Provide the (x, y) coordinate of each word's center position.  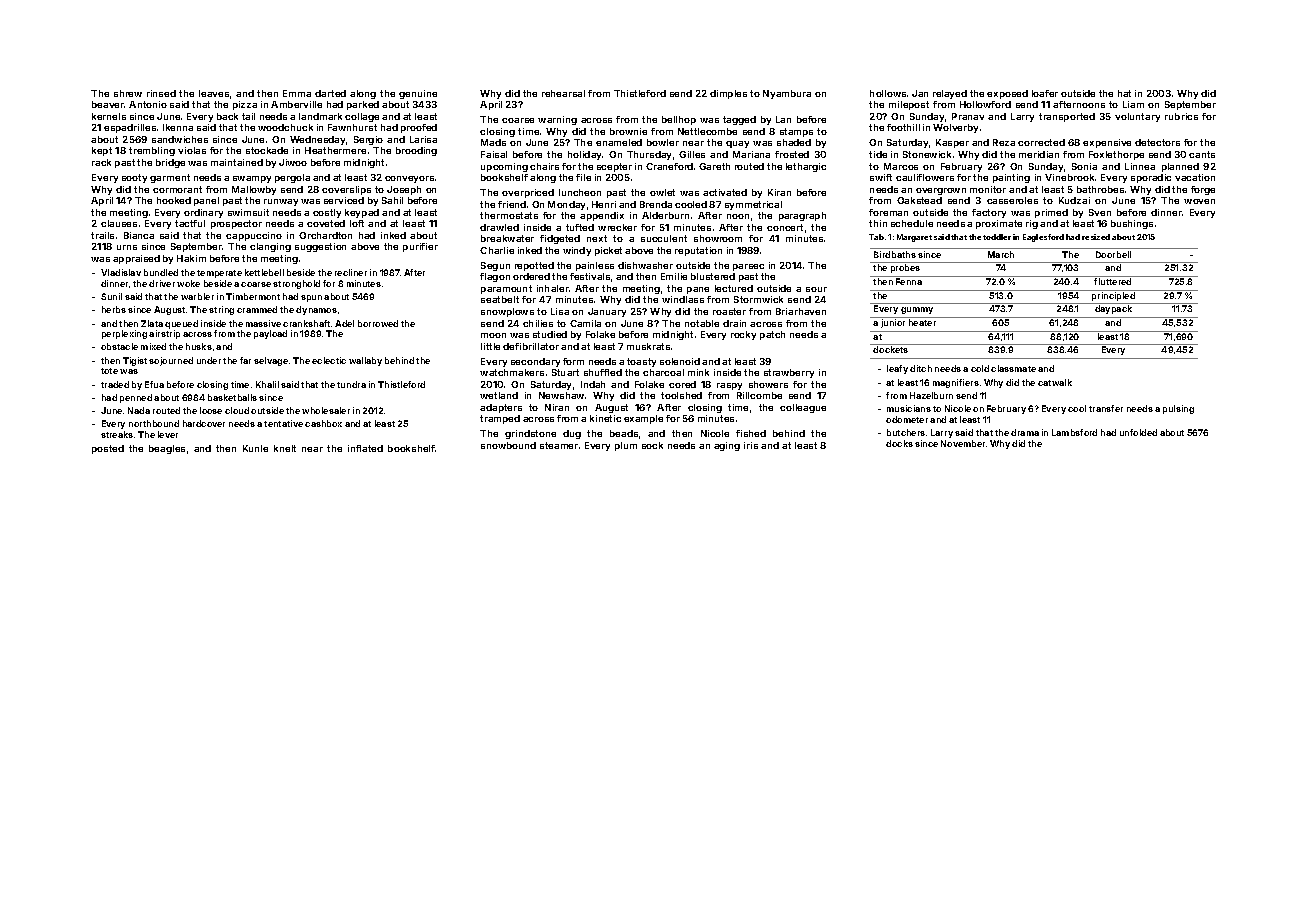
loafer (1045, 93)
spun (311, 298)
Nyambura (787, 94)
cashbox (323, 423)
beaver (108, 104)
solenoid (680, 361)
